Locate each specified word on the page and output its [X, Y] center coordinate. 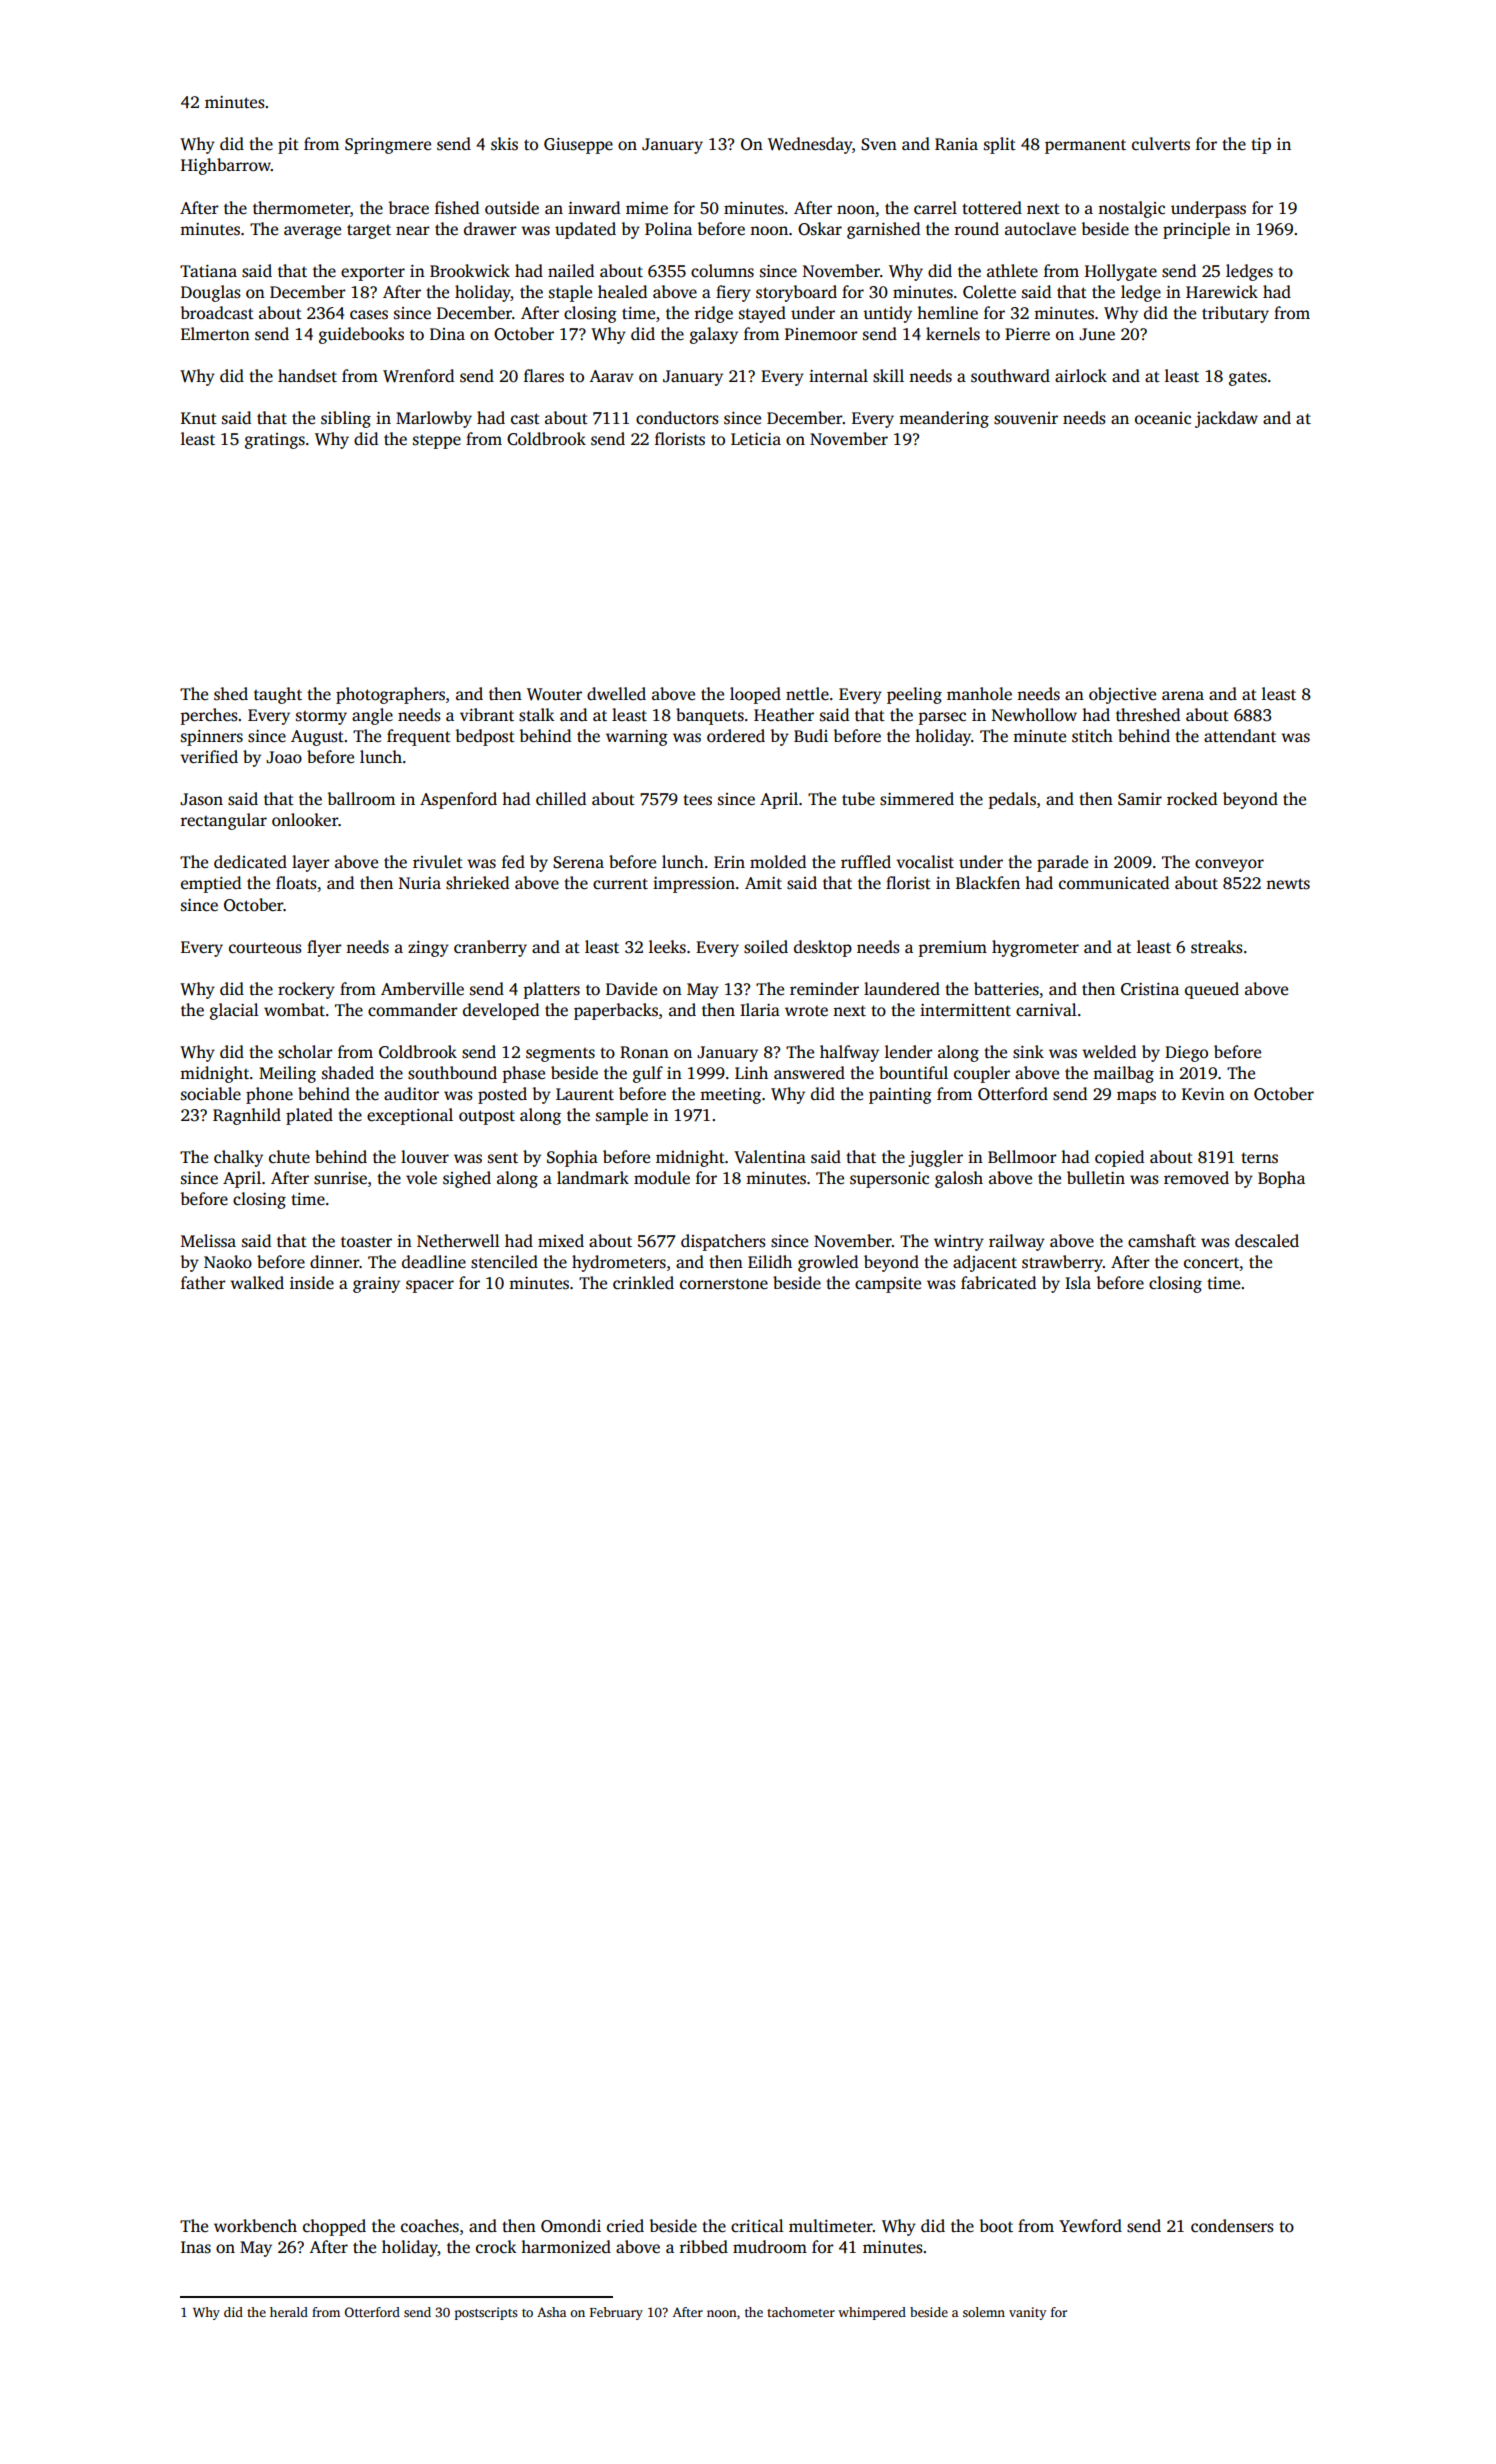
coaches [430, 2226]
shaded [348, 1073]
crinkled [643, 1283]
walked [257, 1283]
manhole [979, 694]
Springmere [388, 146]
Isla [1078, 1283]
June [1097, 334]
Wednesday [810, 145]
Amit [763, 883]
